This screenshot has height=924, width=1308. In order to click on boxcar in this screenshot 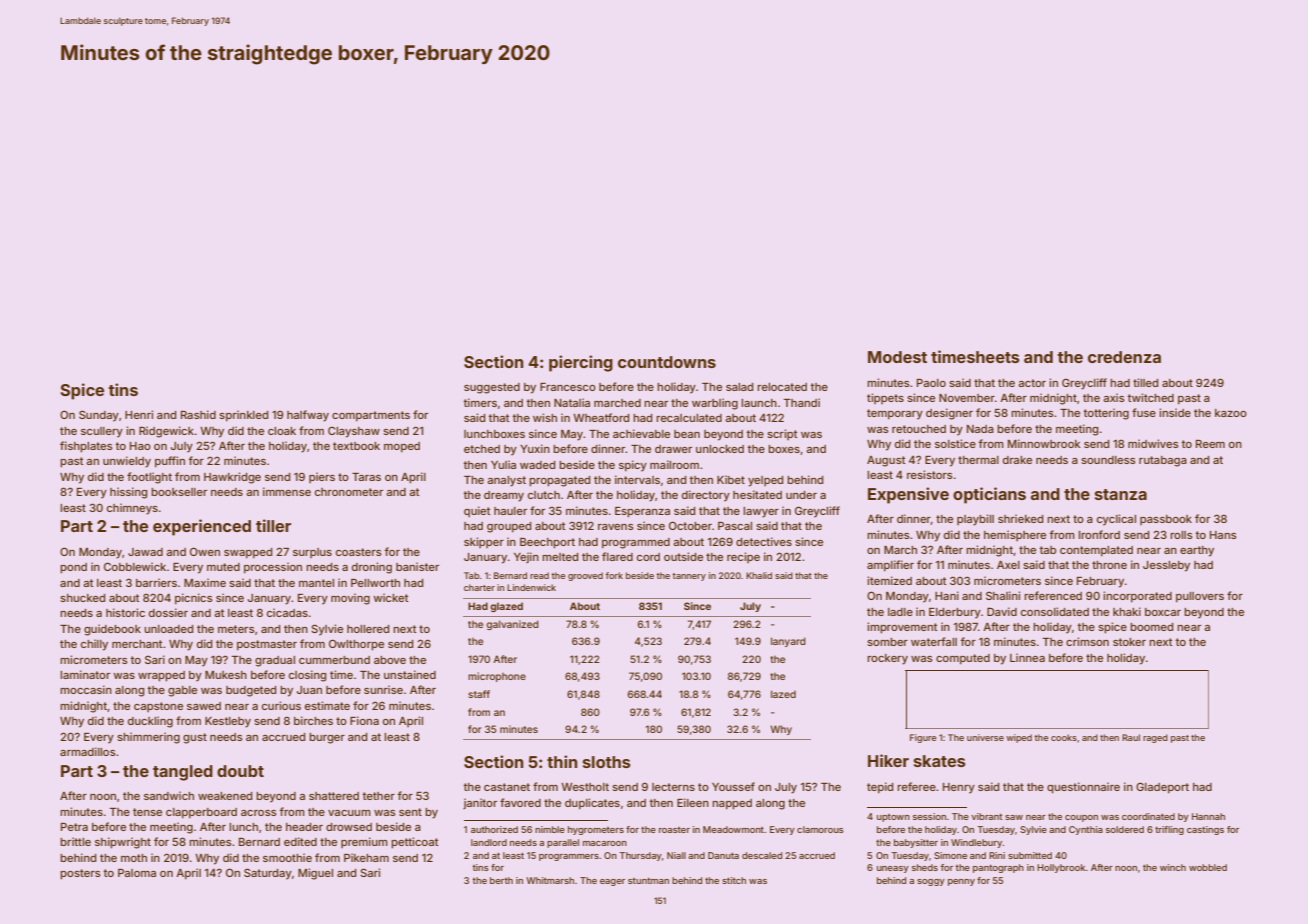, I will do `click(1163, 612)`.
